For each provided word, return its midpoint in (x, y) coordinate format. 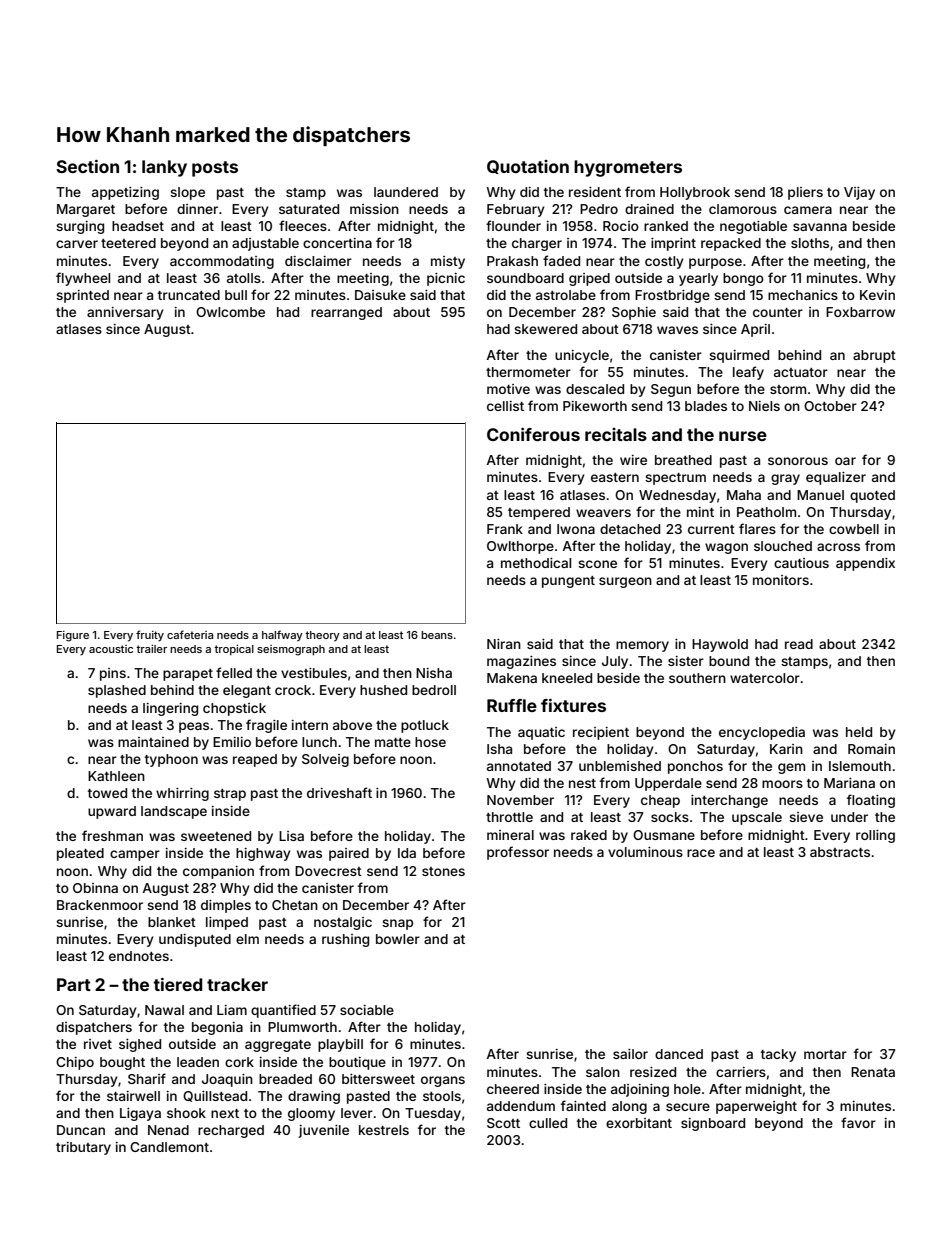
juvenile (324, 1131)
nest (582, 783)
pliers (805, 193)
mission (374, 209)
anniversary (125, 313)
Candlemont (169, 1147)
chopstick (234, 709)
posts (215, 169)
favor (858, 1122)
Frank (505, 529)
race (701, 853)
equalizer (836, 478)
